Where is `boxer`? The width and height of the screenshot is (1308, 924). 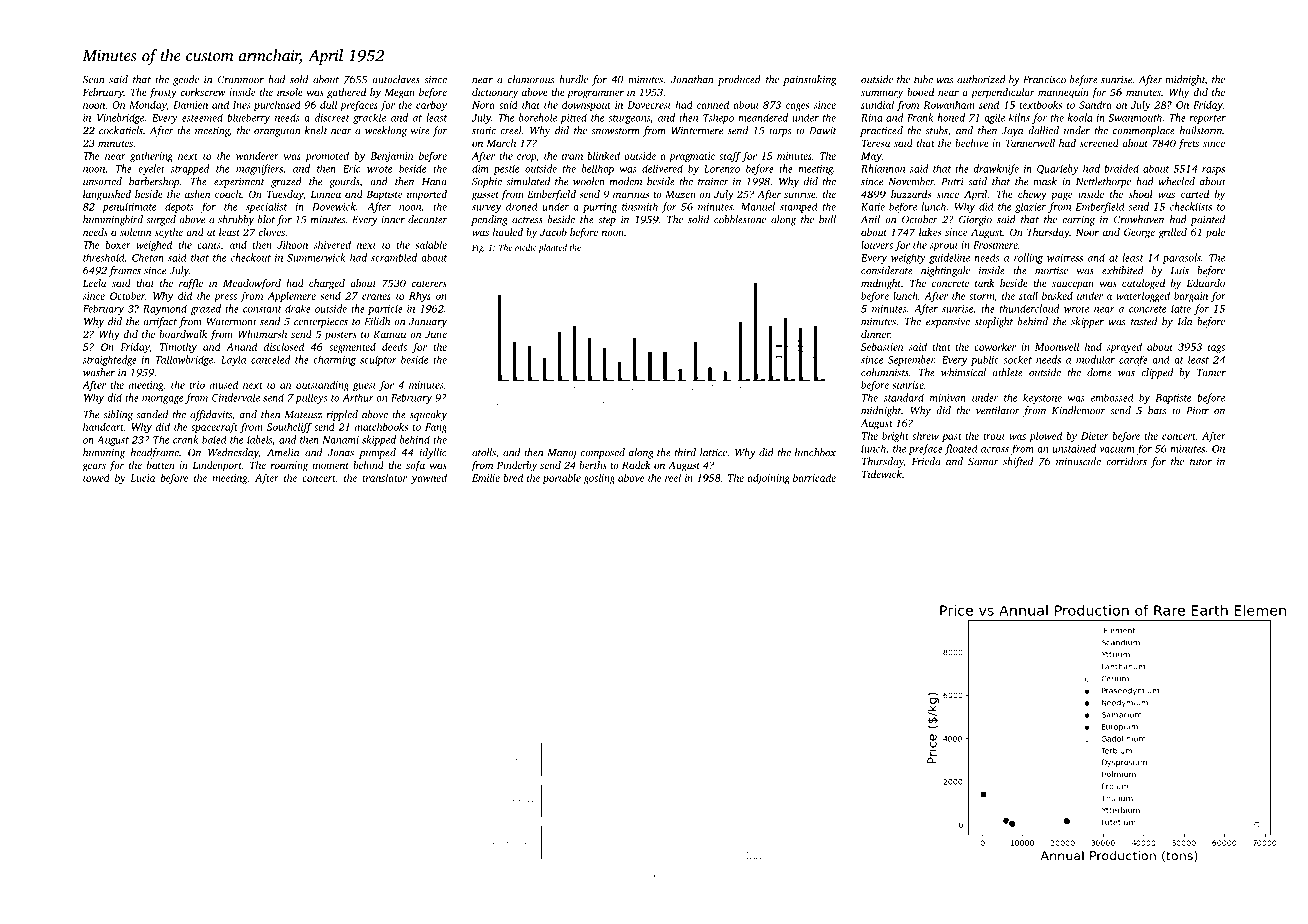 boxer is located at coordinates (118, 244).
